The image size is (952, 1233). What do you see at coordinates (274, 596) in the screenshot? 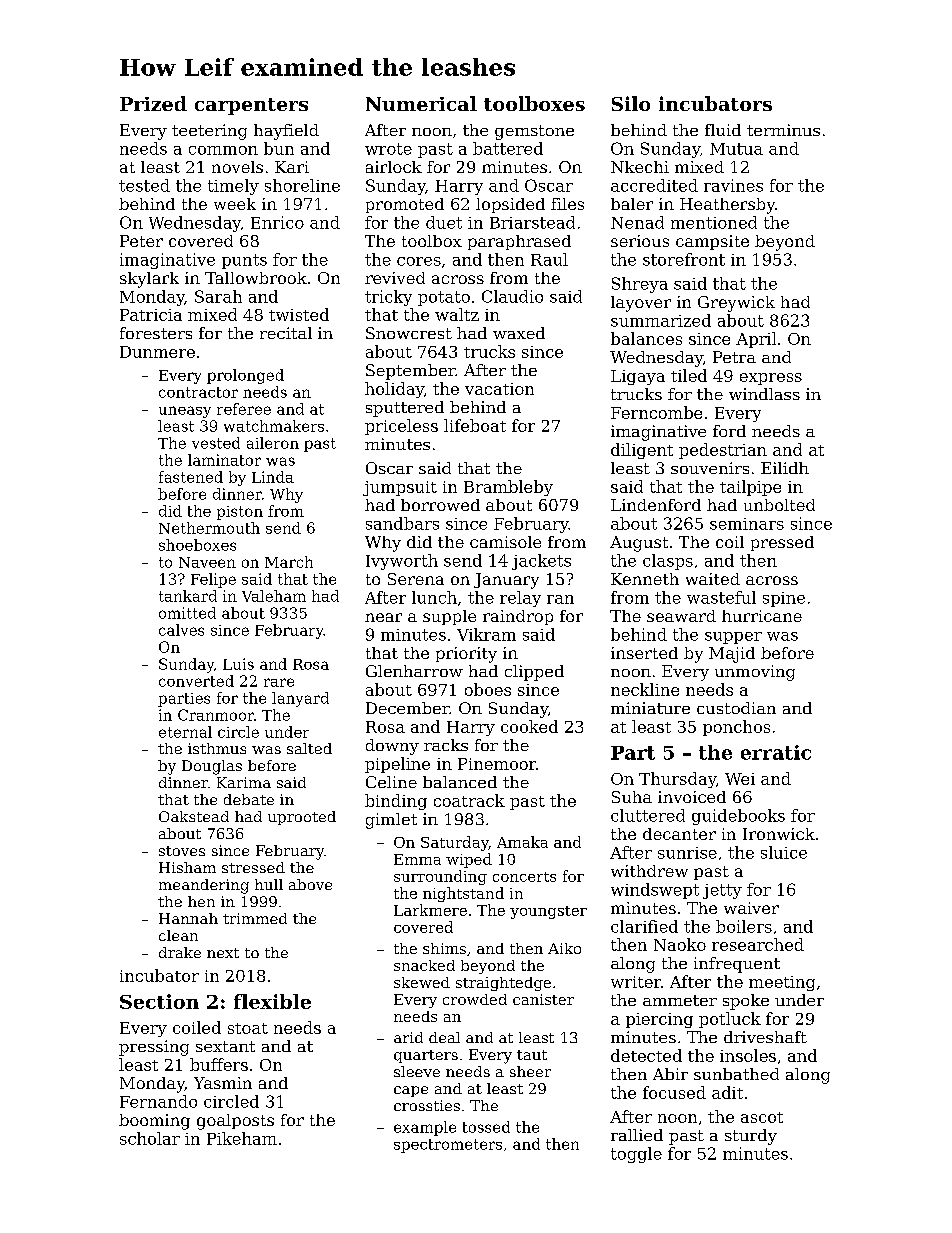
I see `Valeham` at bounding box center [274, 596].
